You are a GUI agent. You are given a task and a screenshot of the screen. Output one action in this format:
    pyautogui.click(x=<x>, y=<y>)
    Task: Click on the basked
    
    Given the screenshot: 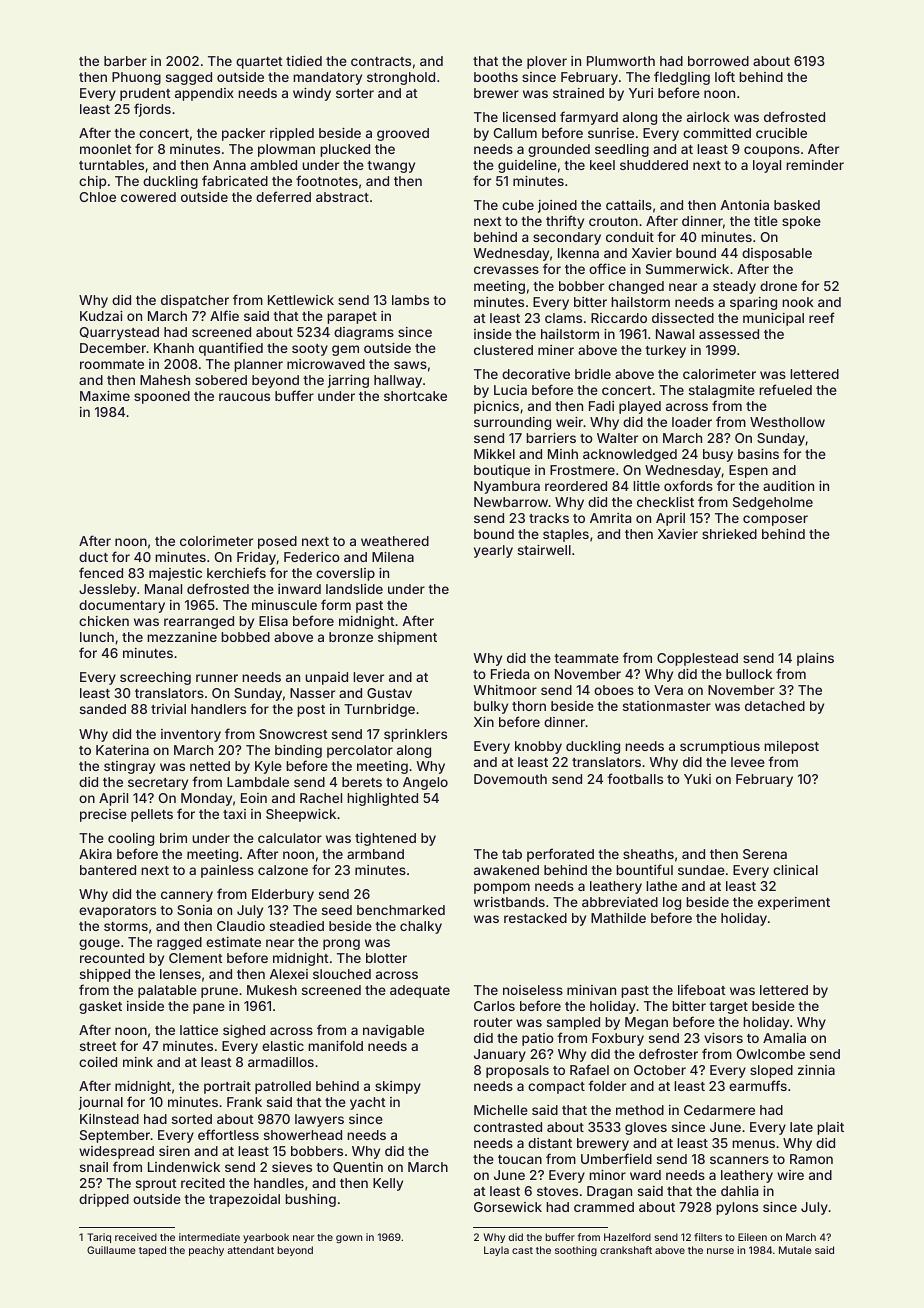 What is the action you would take?
    pyautogui.click(x=797, y=205)
